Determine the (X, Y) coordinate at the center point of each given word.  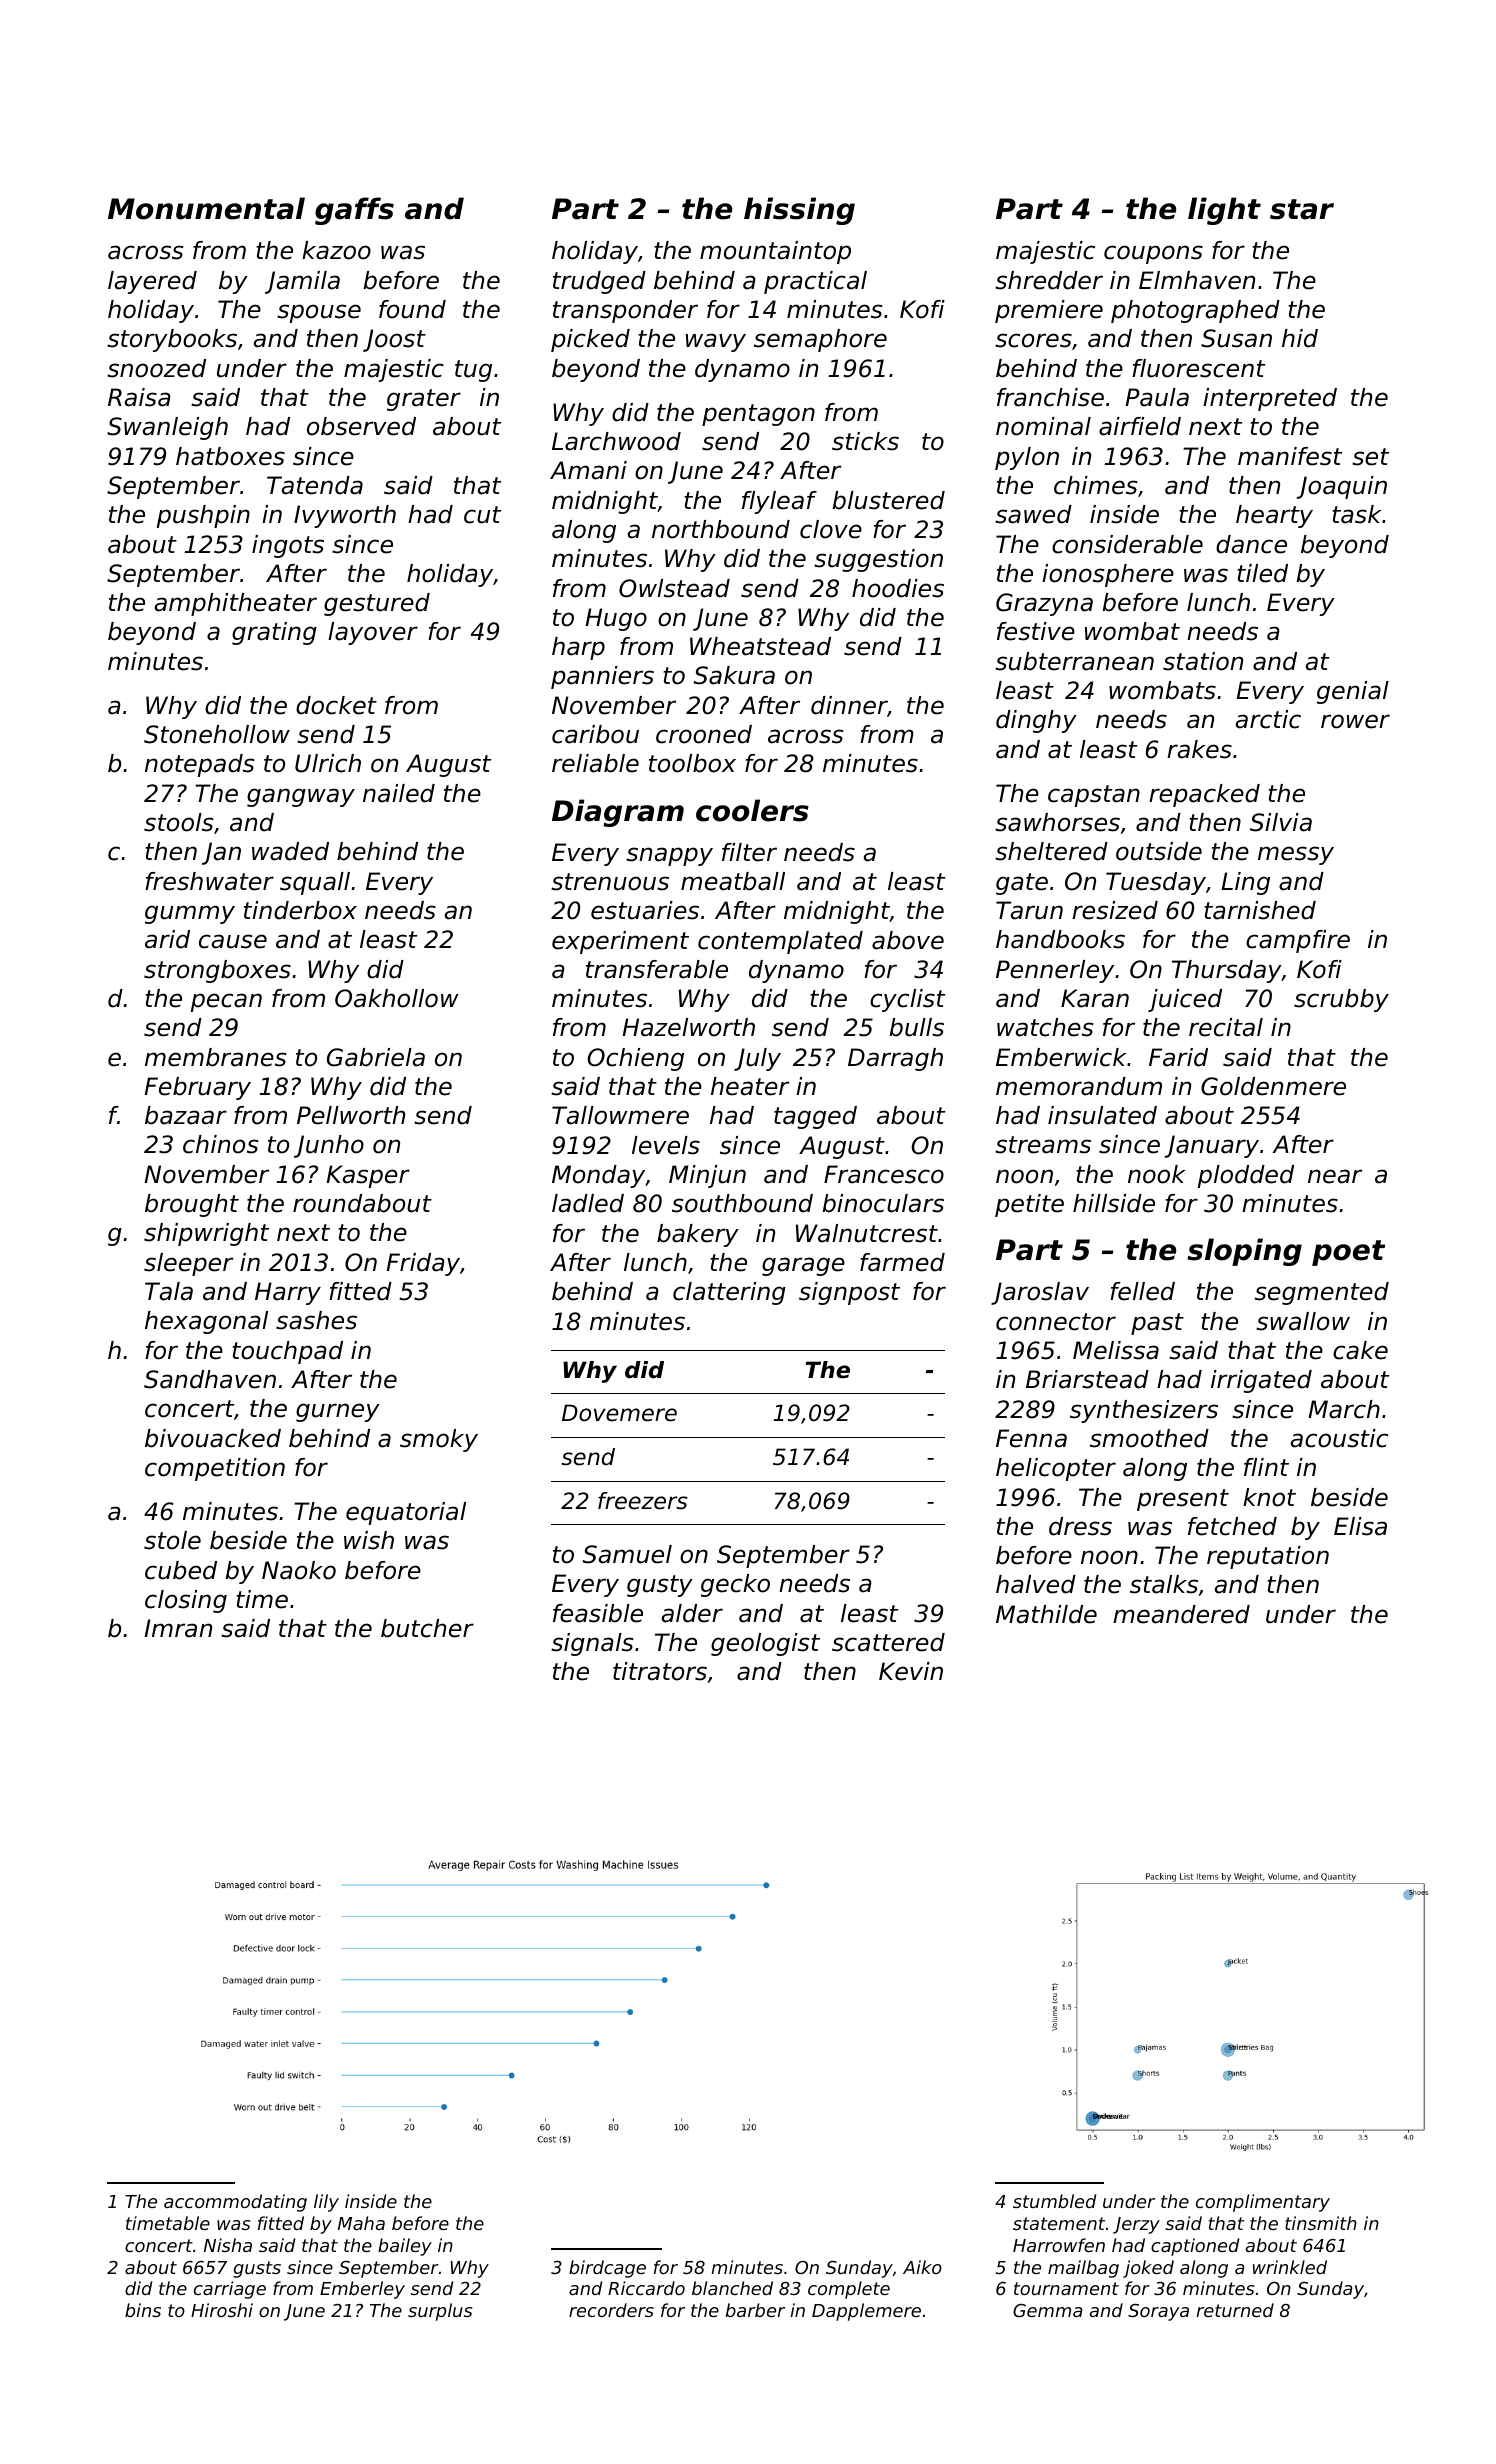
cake (1360, 1350)
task (1356, 514)
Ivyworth (345, 516)
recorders (611, 2310)
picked (590, 340)
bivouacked (213, 1438)
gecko (735, 1585)
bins (143, 2310)
